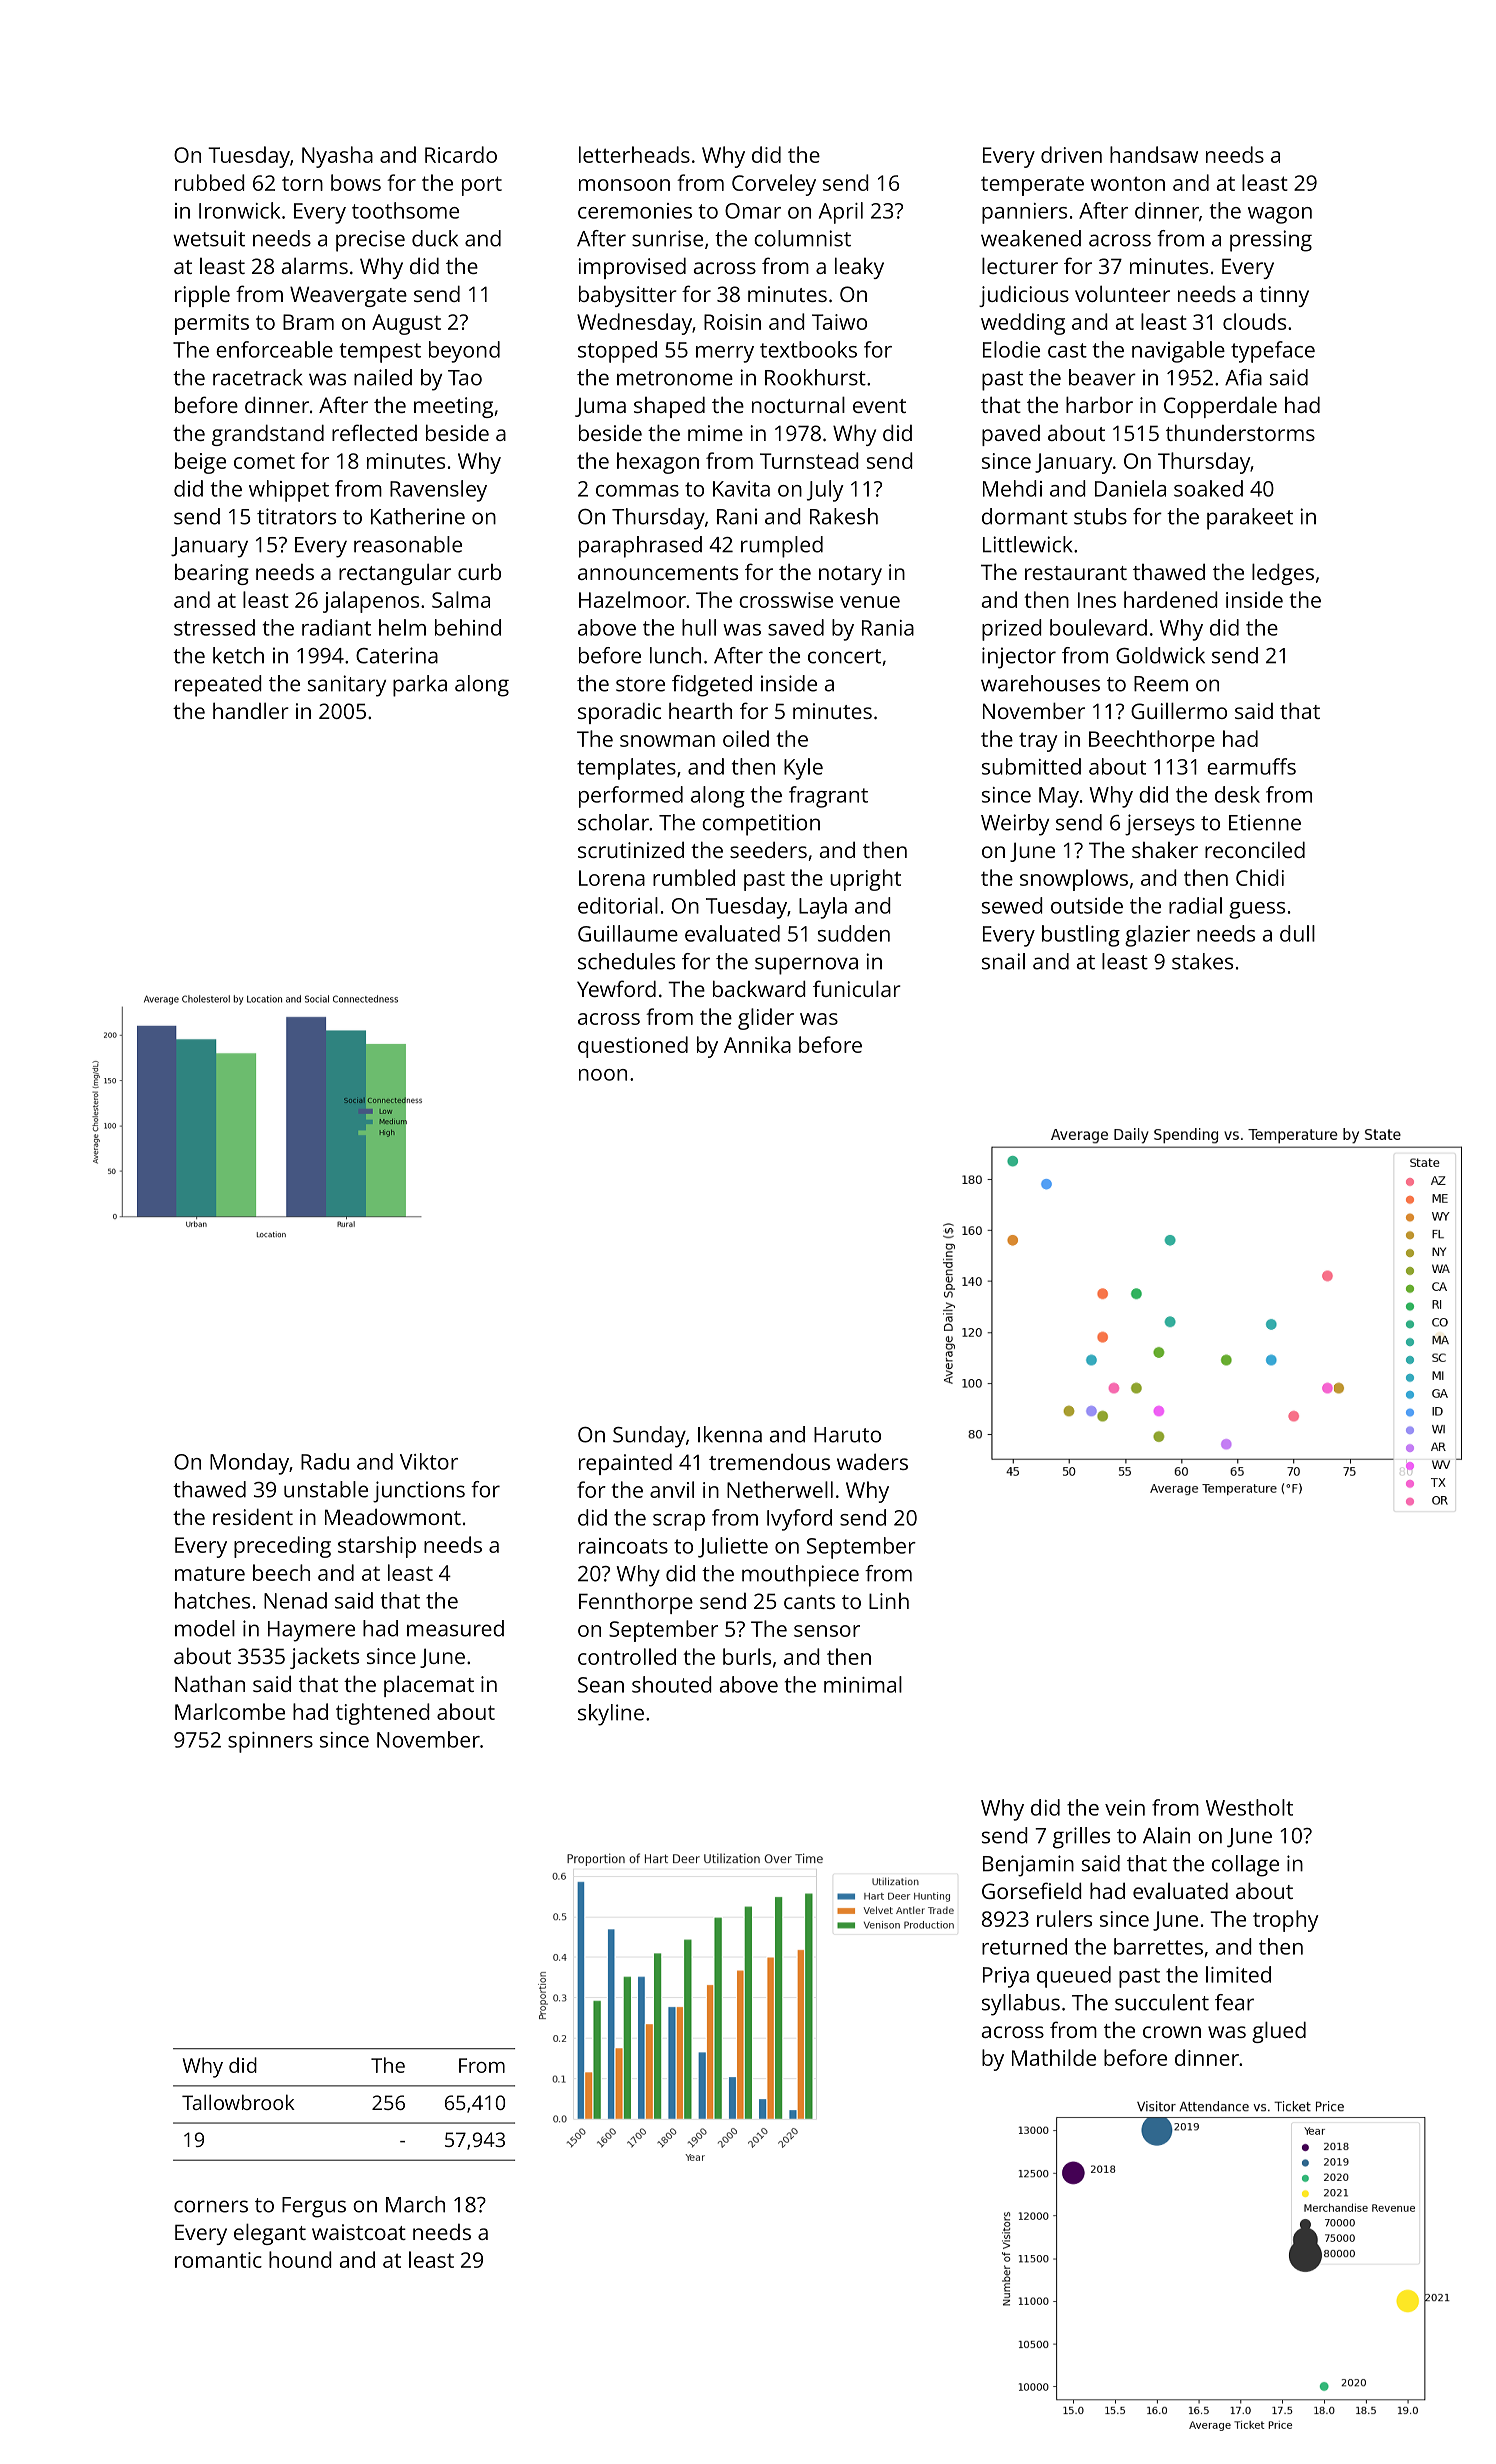 Image resolution: width=1496 pixels, height=2464 pixels. What do you see at coordinates (238, 2102) in the document?
I see `Tallowbrook` at bounding box center [238, 2102].
